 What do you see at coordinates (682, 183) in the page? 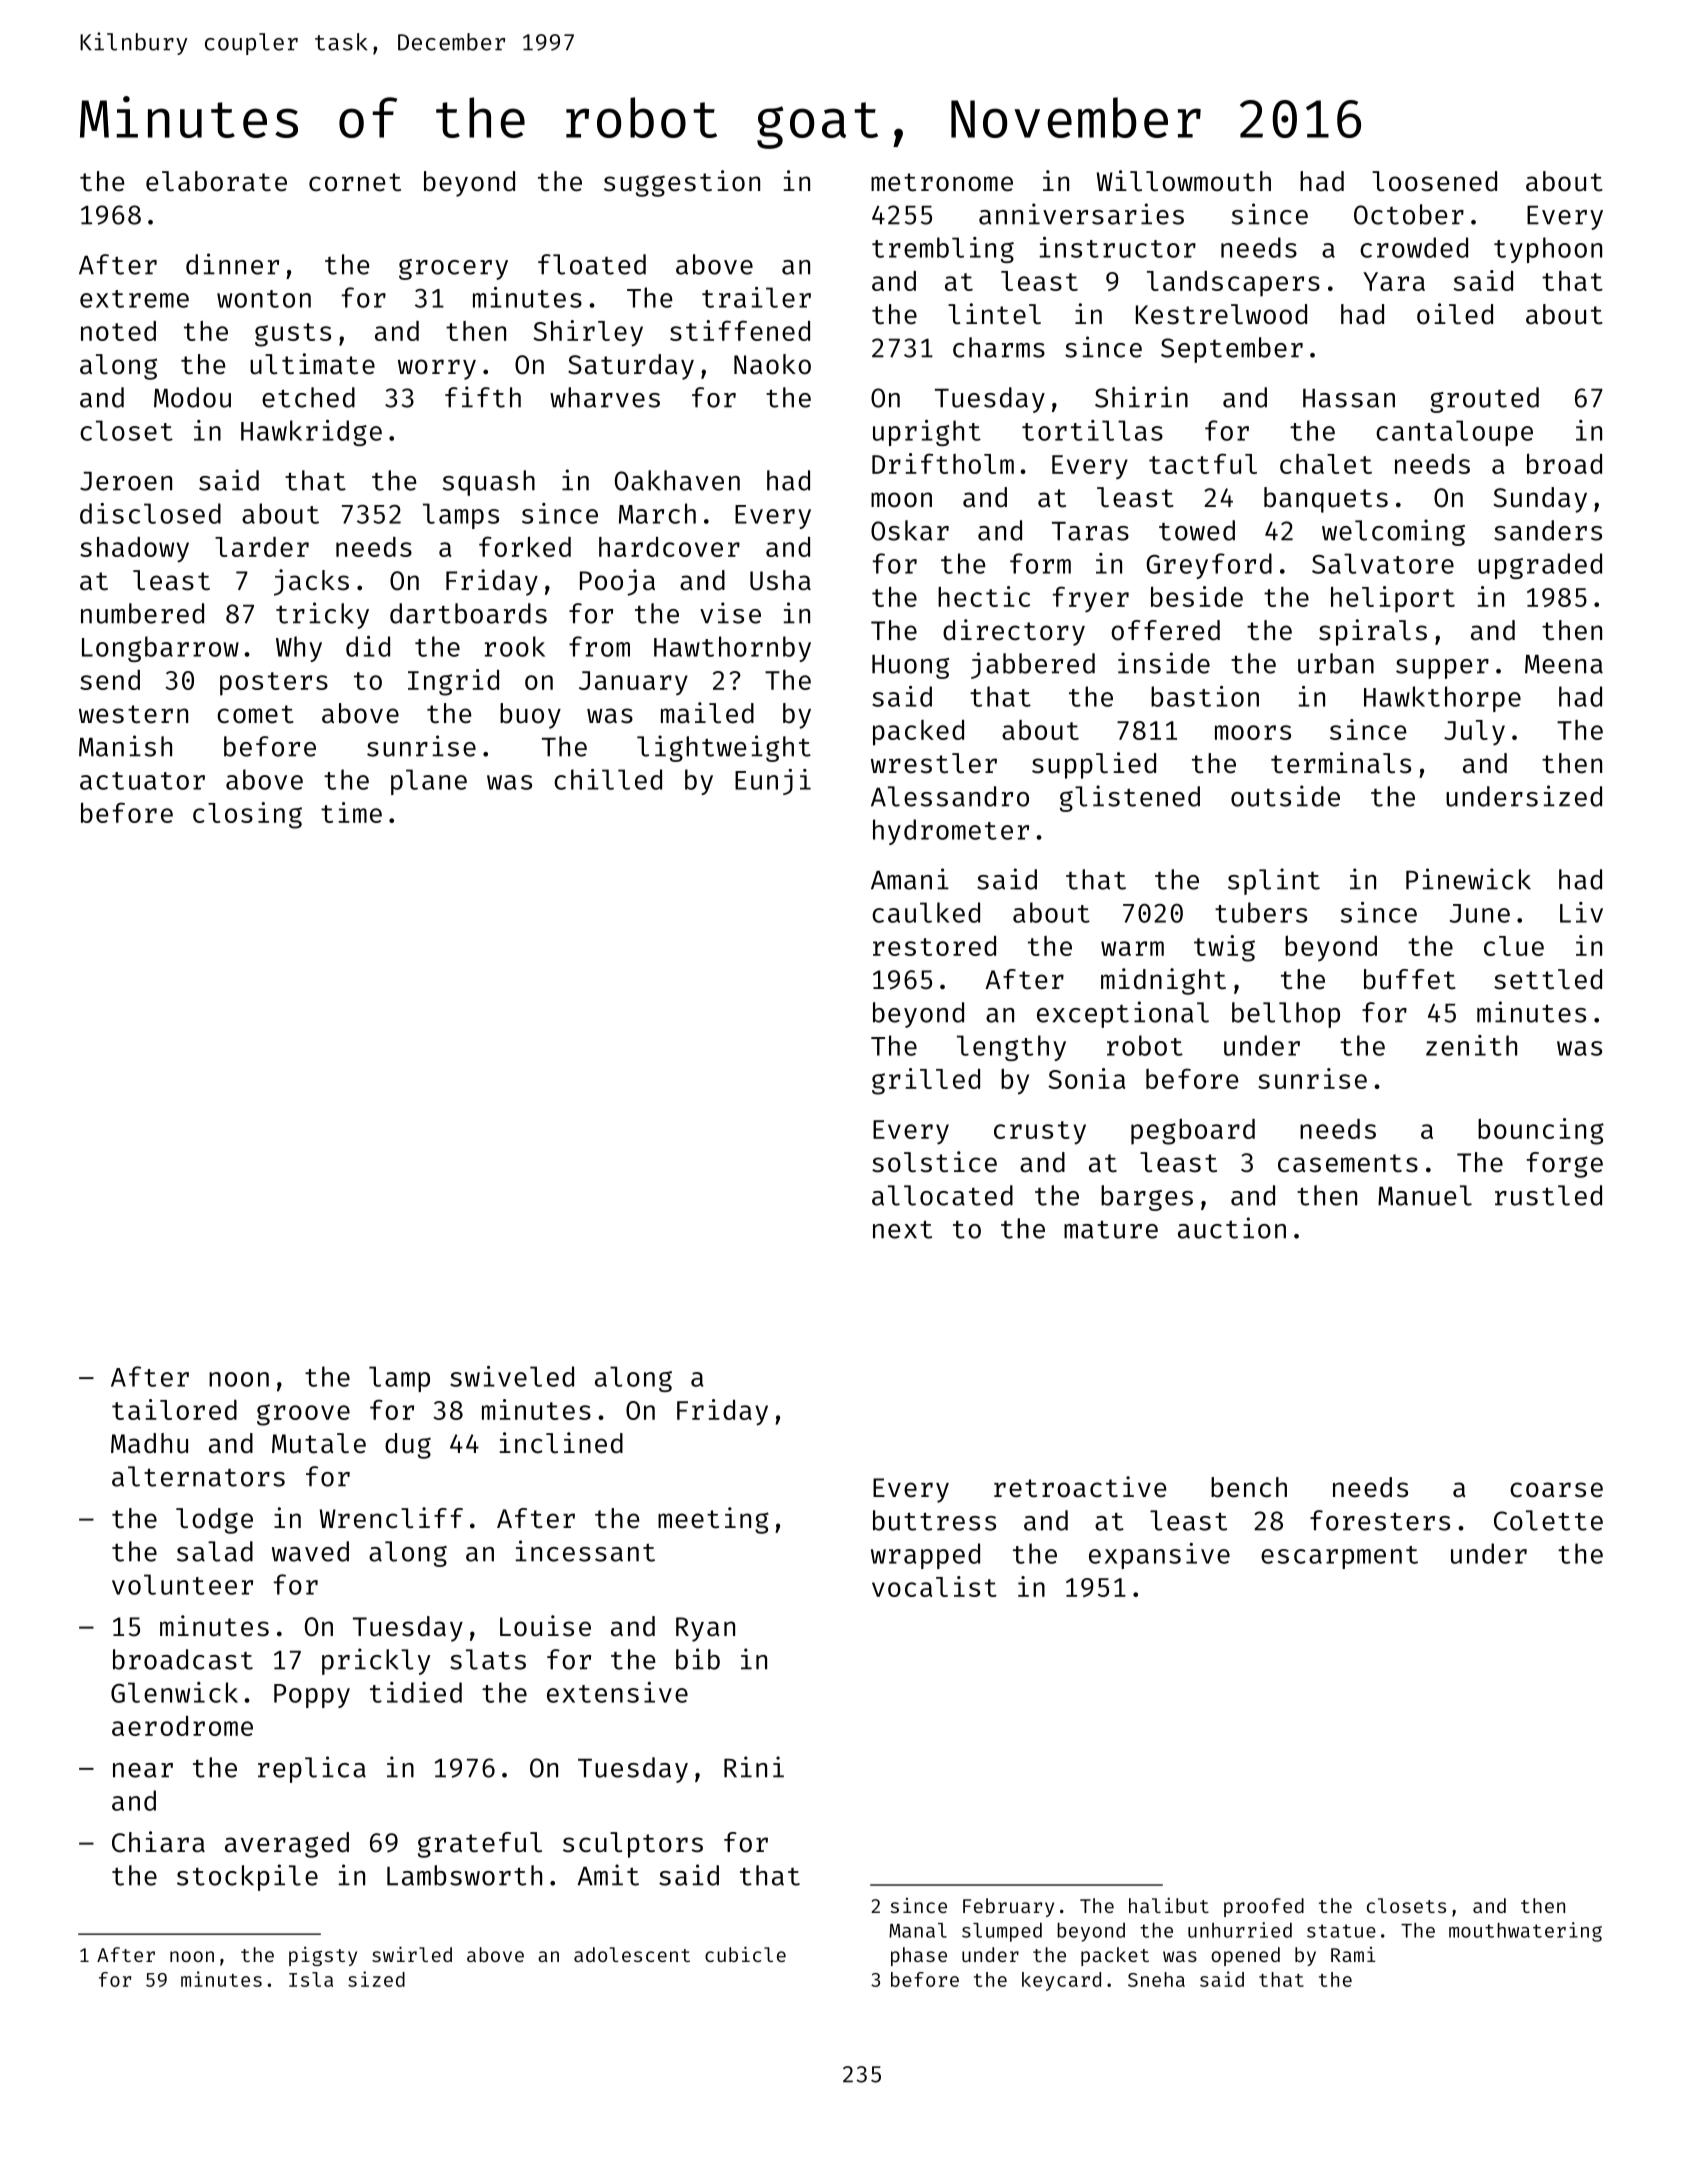
I see `suggestion` at bounding box center [682, 183].
